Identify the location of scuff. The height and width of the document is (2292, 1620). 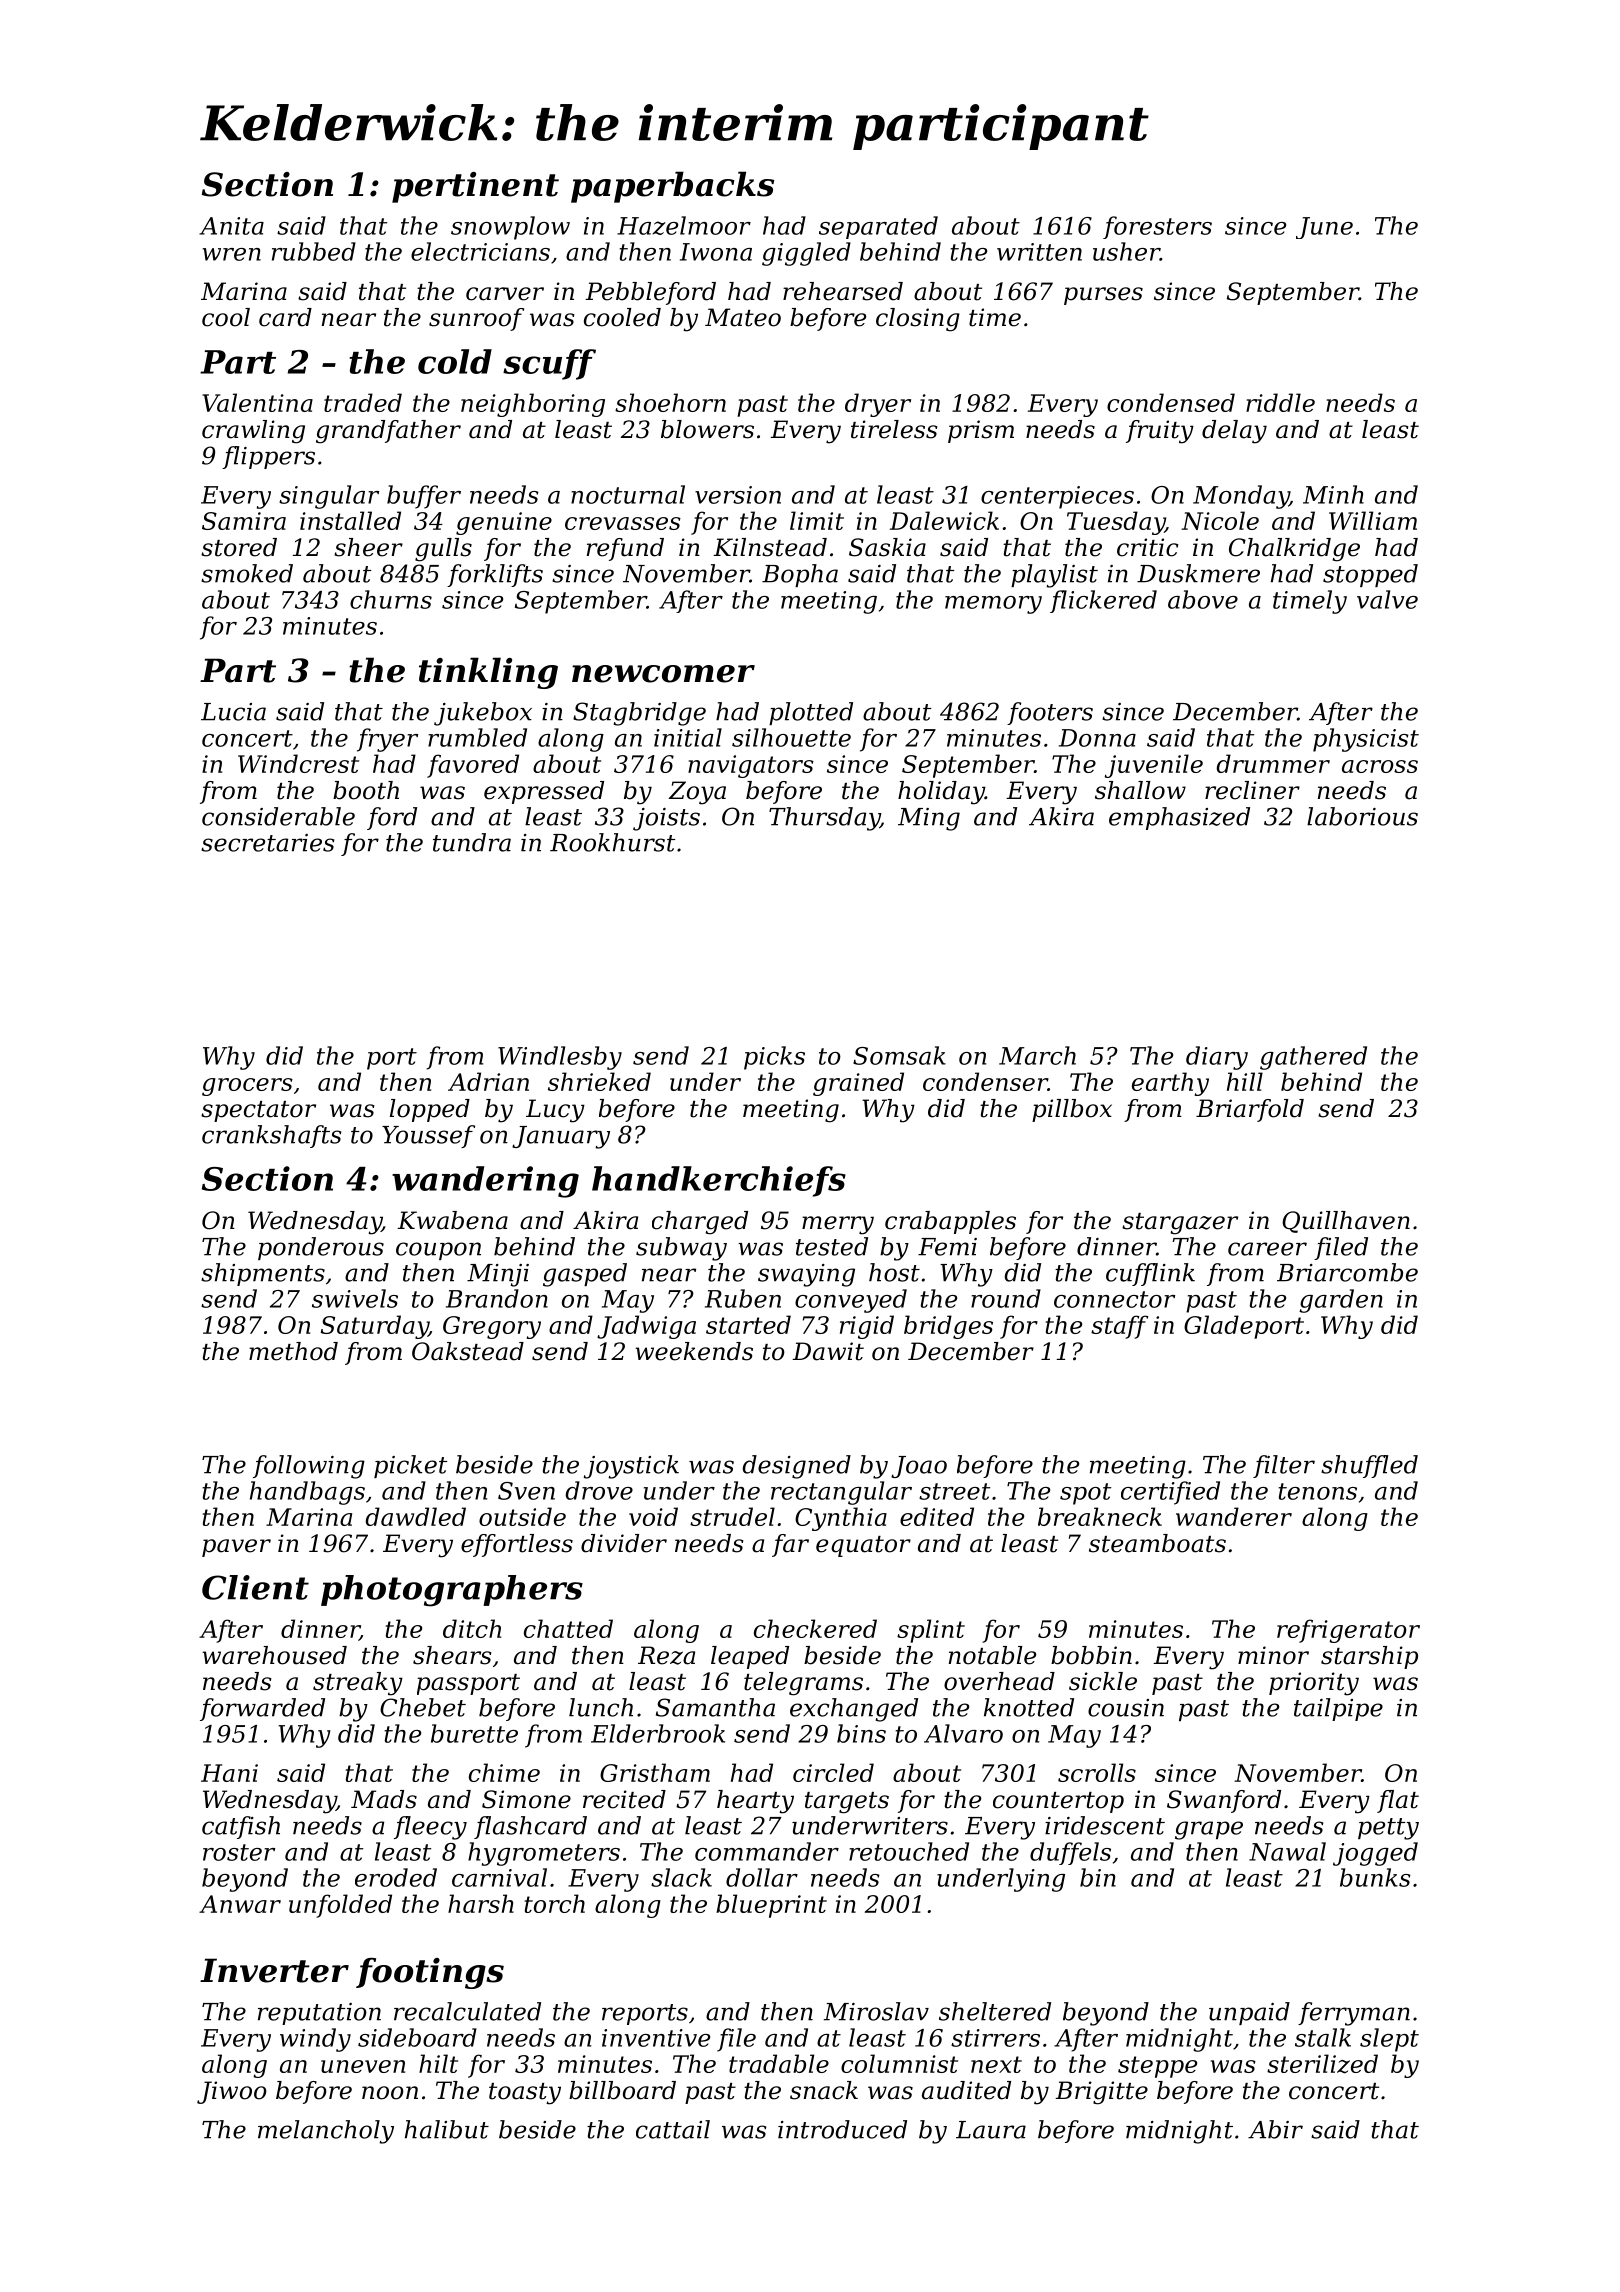
(549, 364).
